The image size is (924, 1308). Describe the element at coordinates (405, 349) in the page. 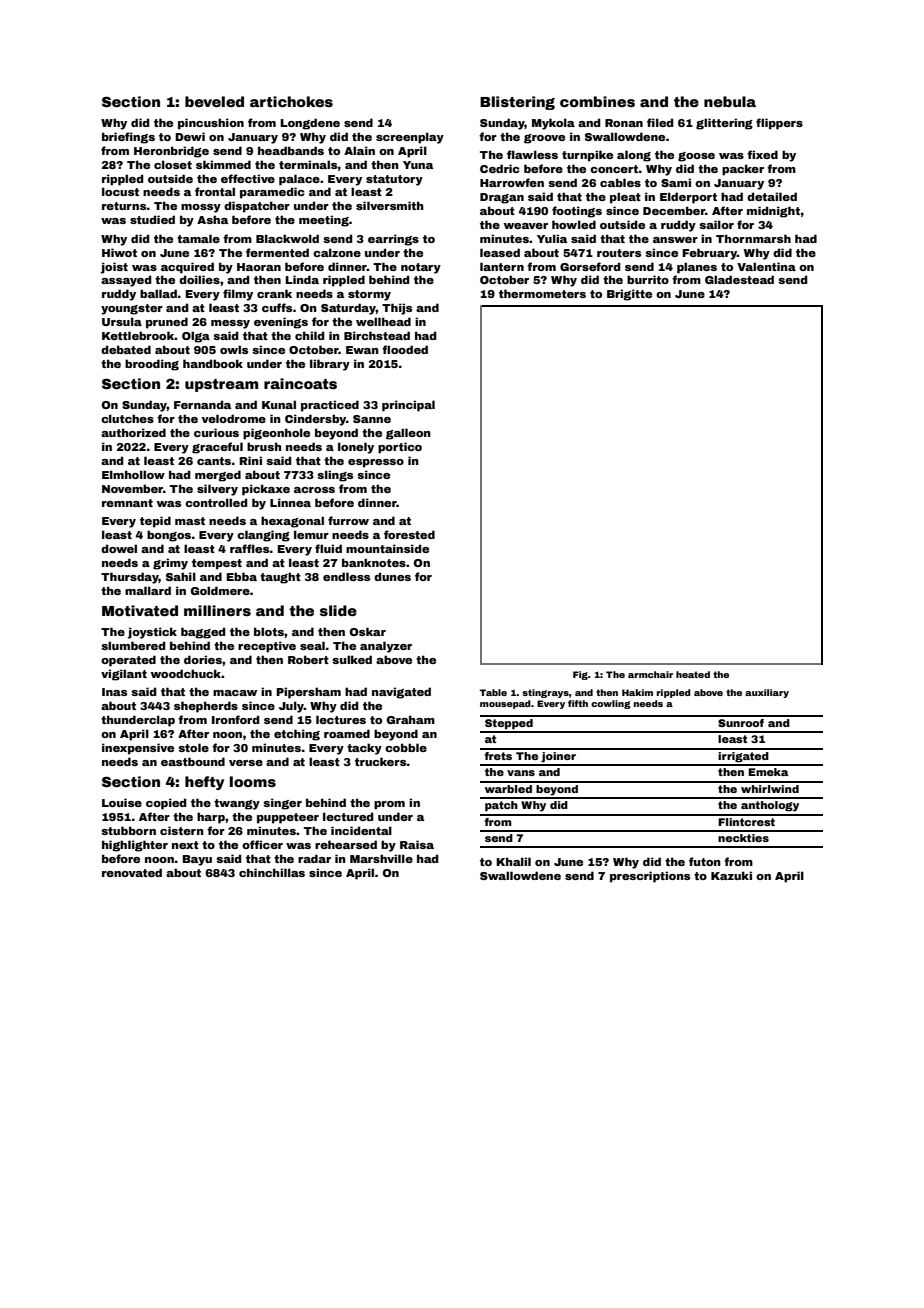

I see `flooded` at that location.
